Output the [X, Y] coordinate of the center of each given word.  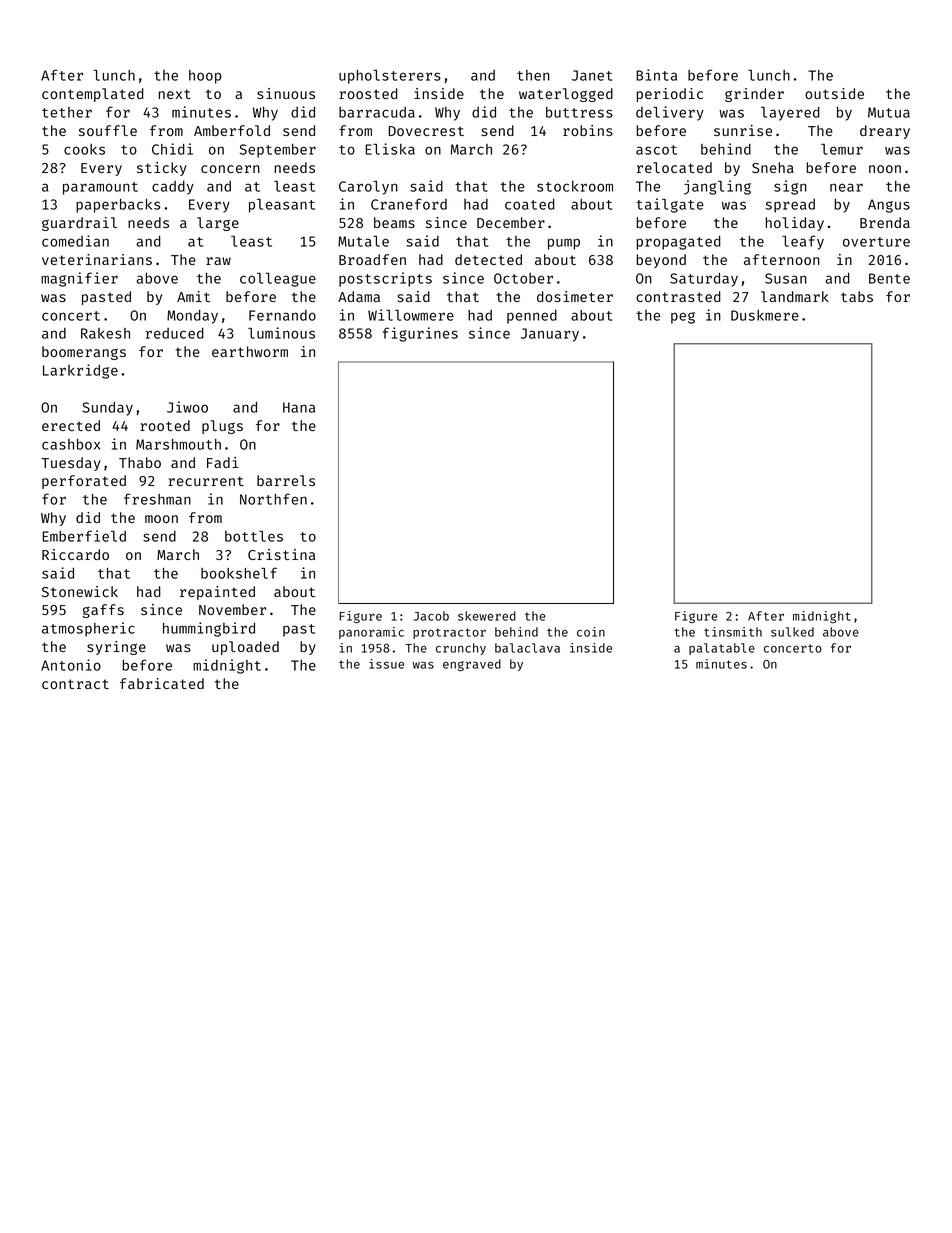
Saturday [704, 280]
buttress [579, 112]
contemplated [93, 95]
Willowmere [411, 315]
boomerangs [84, 353]
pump [564, 244]
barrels [286, 480]
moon [161, 519]
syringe [116, 648]
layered [790, 114]
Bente [889, 278]
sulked [792, 632]
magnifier [79, 279]
